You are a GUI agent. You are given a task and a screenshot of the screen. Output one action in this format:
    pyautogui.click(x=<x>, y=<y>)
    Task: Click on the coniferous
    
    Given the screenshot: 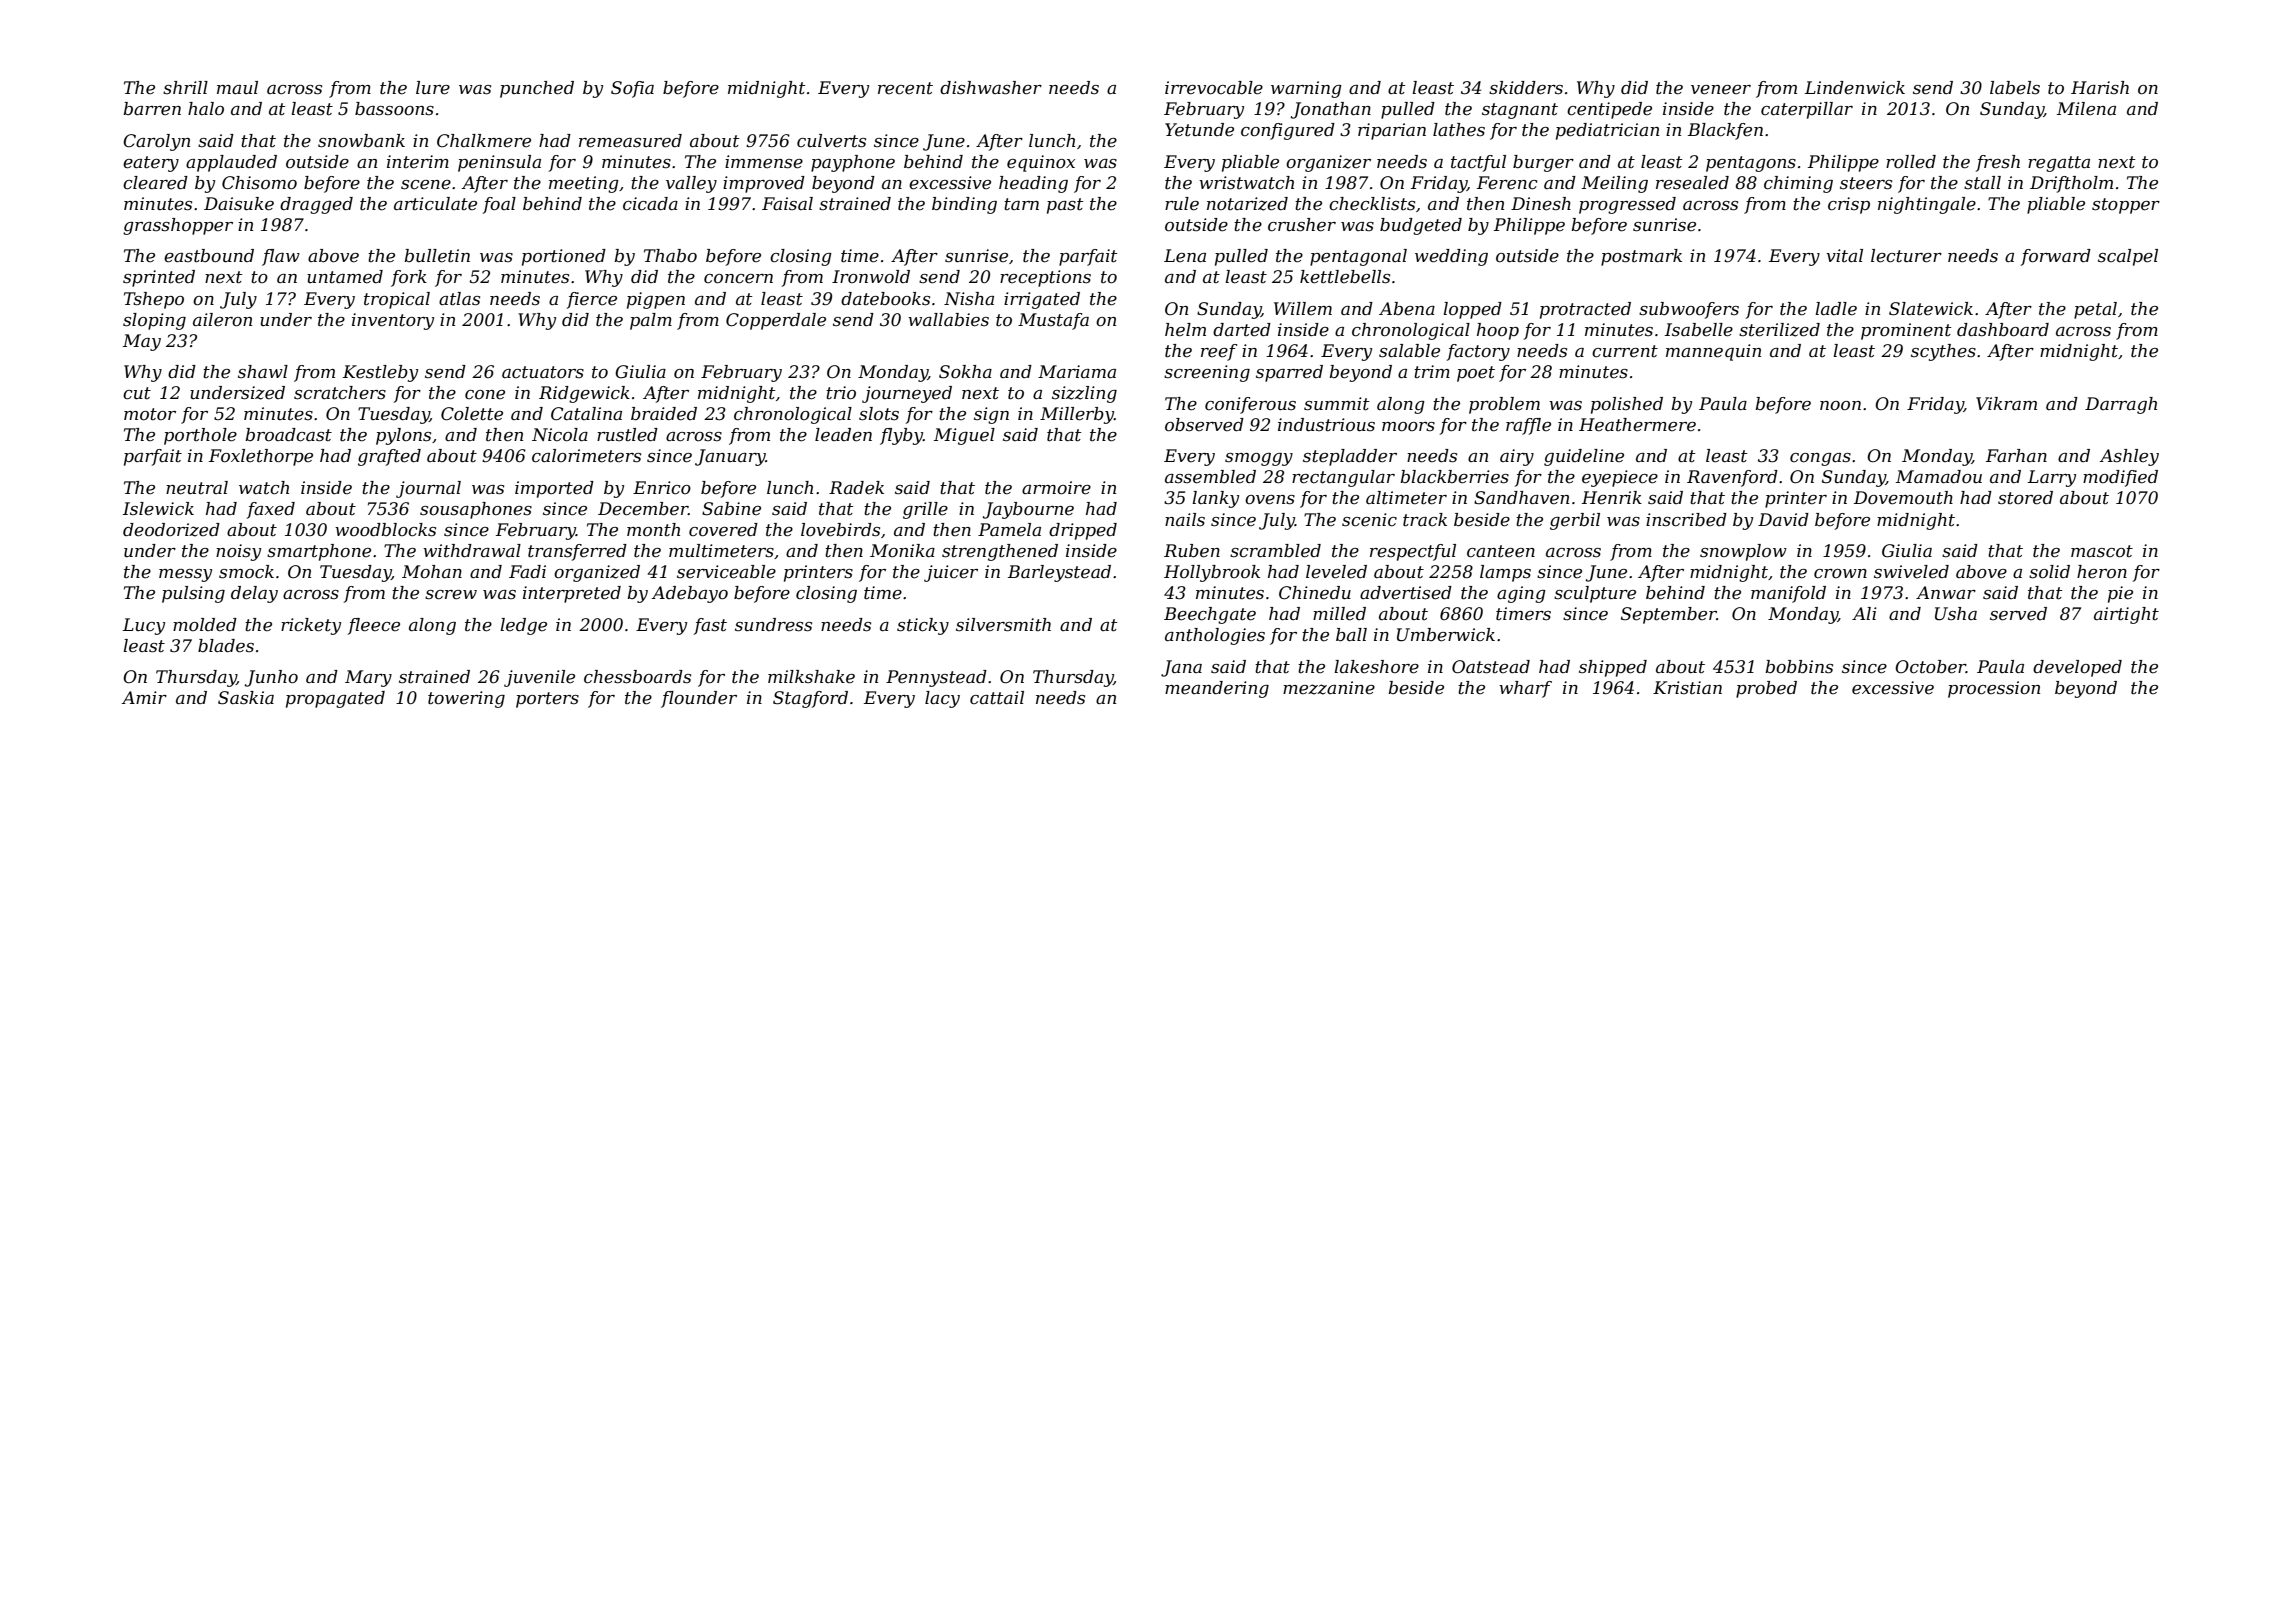 What is the action you would take?
    pyautogui.click(x=1250, y=405)
